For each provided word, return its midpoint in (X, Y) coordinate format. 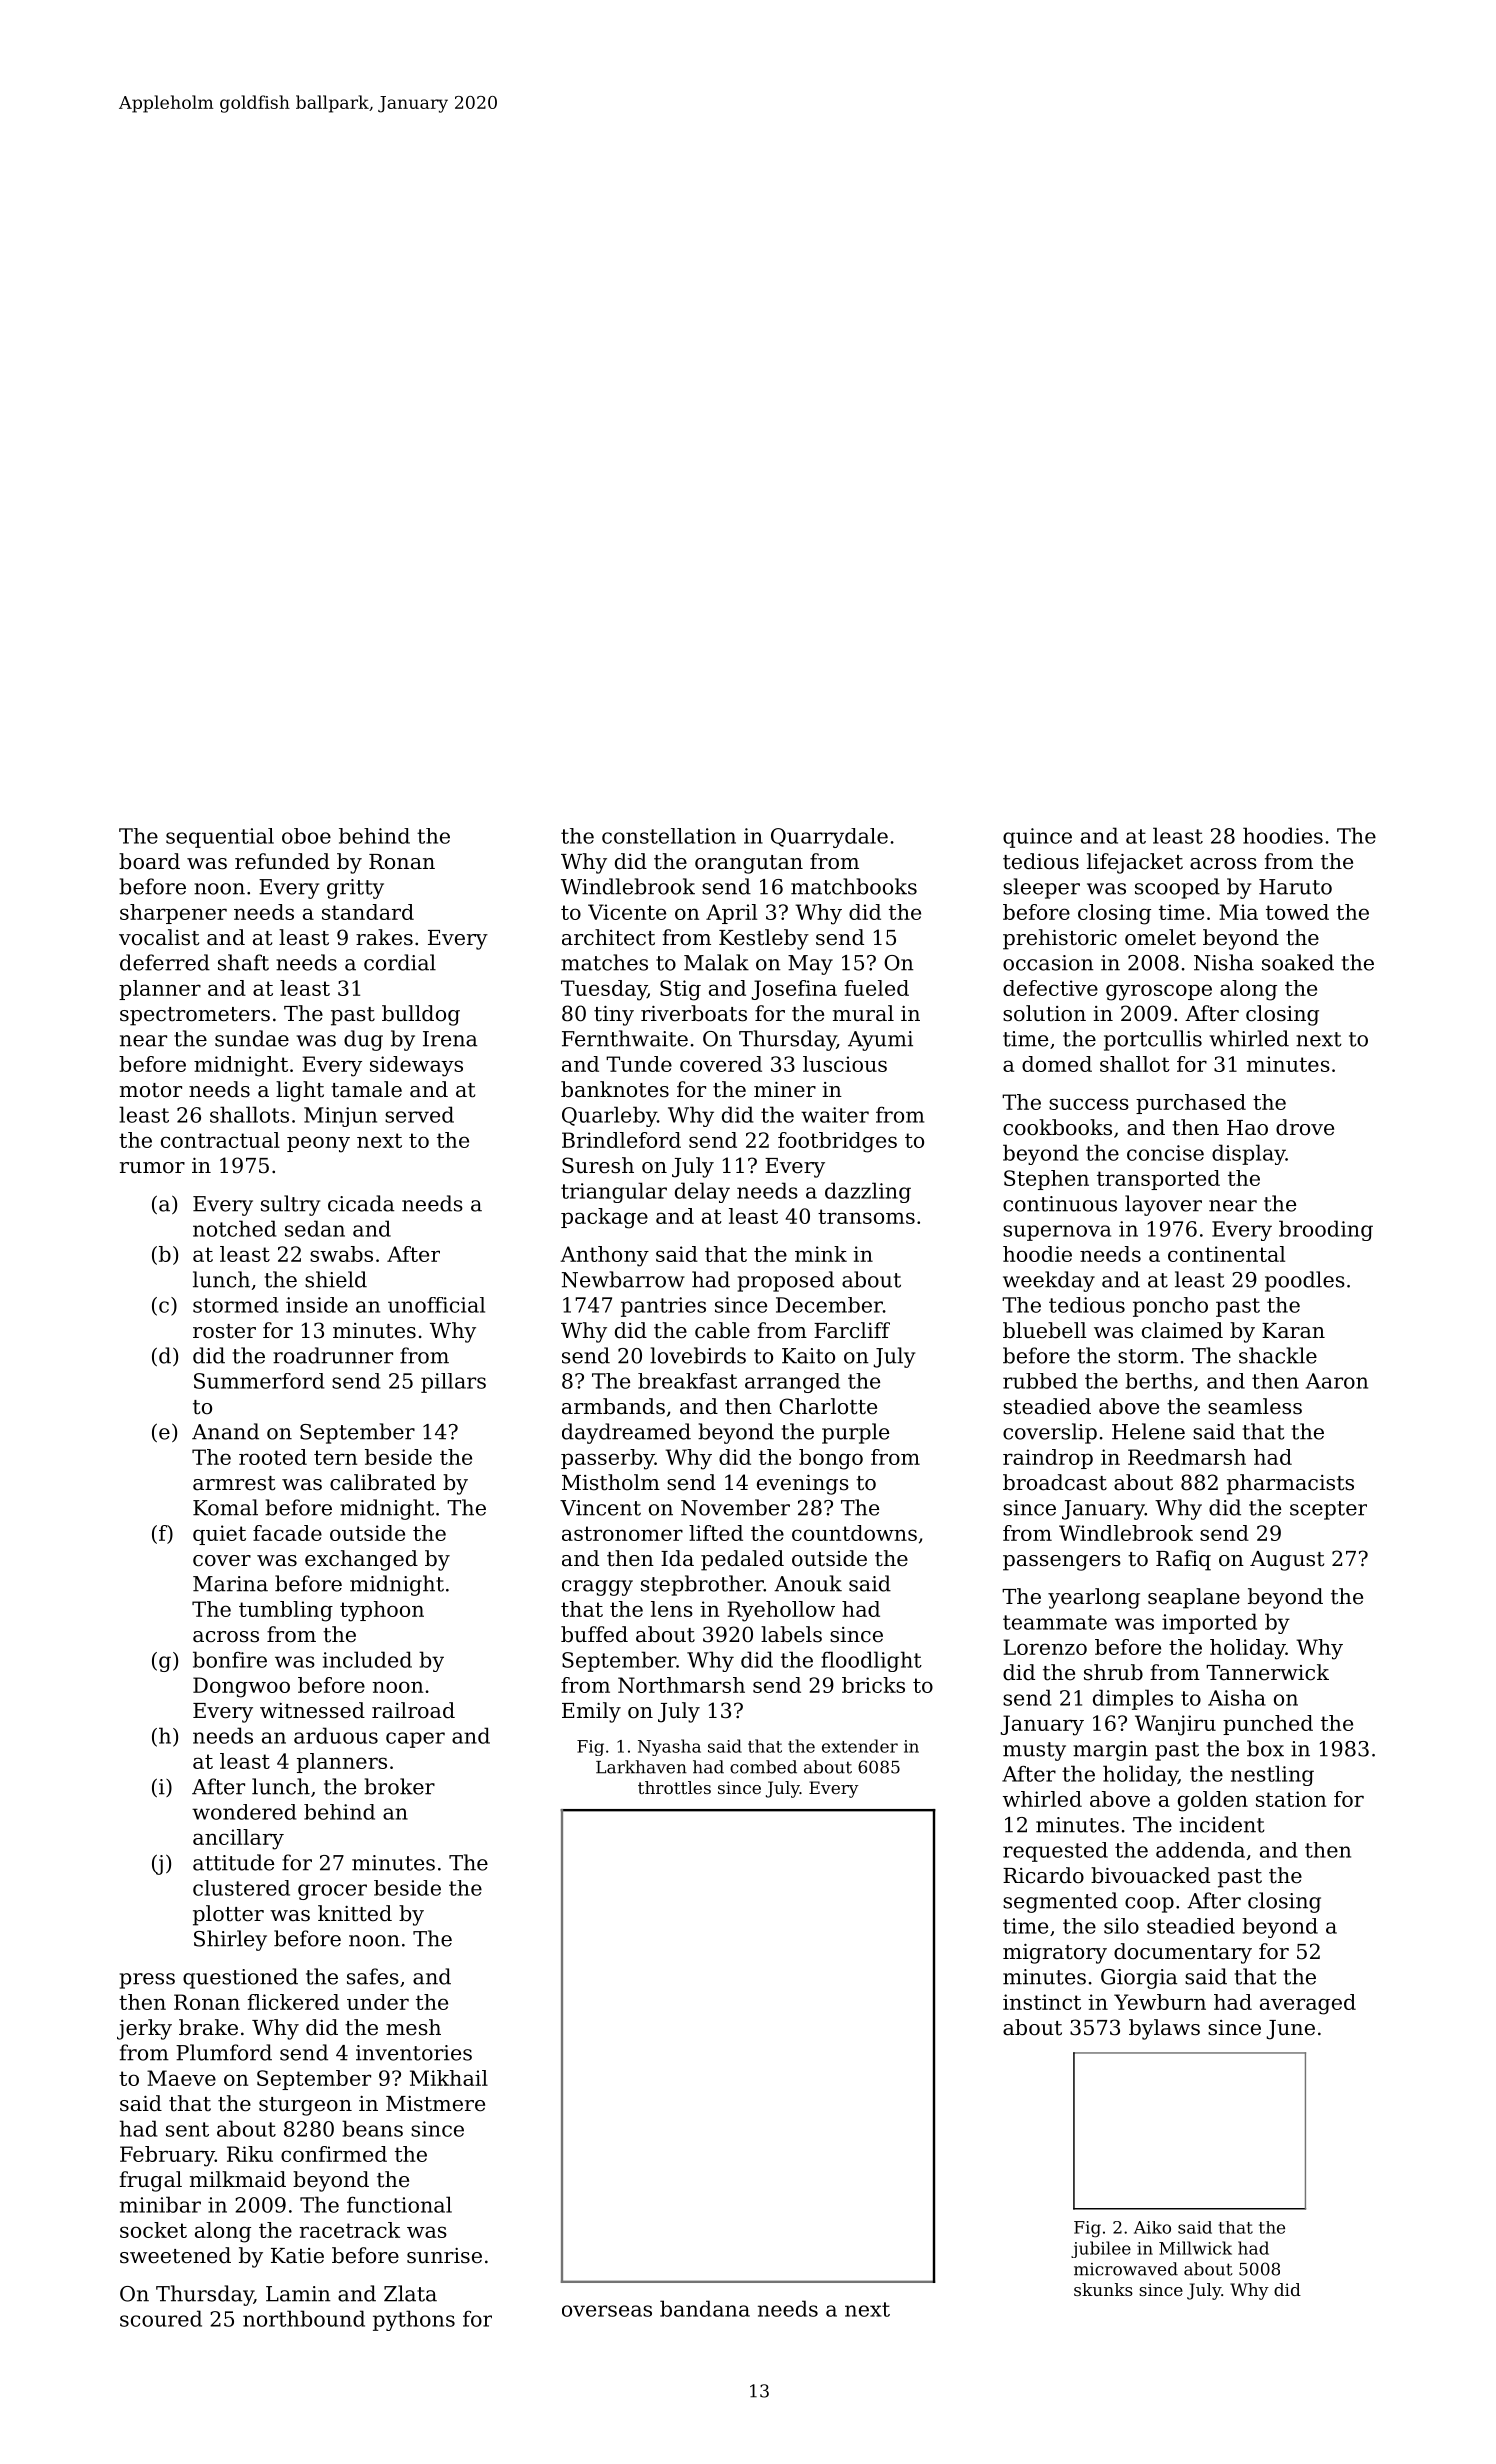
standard (368, 912)
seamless (1255, 1406)
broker (399, 1786)
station (1291, 1799)
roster (224, 1331)
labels (791, 1634)
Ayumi (880, 1041)
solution (1044, 1013)
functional (399, 2204)
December (829, 1305)
